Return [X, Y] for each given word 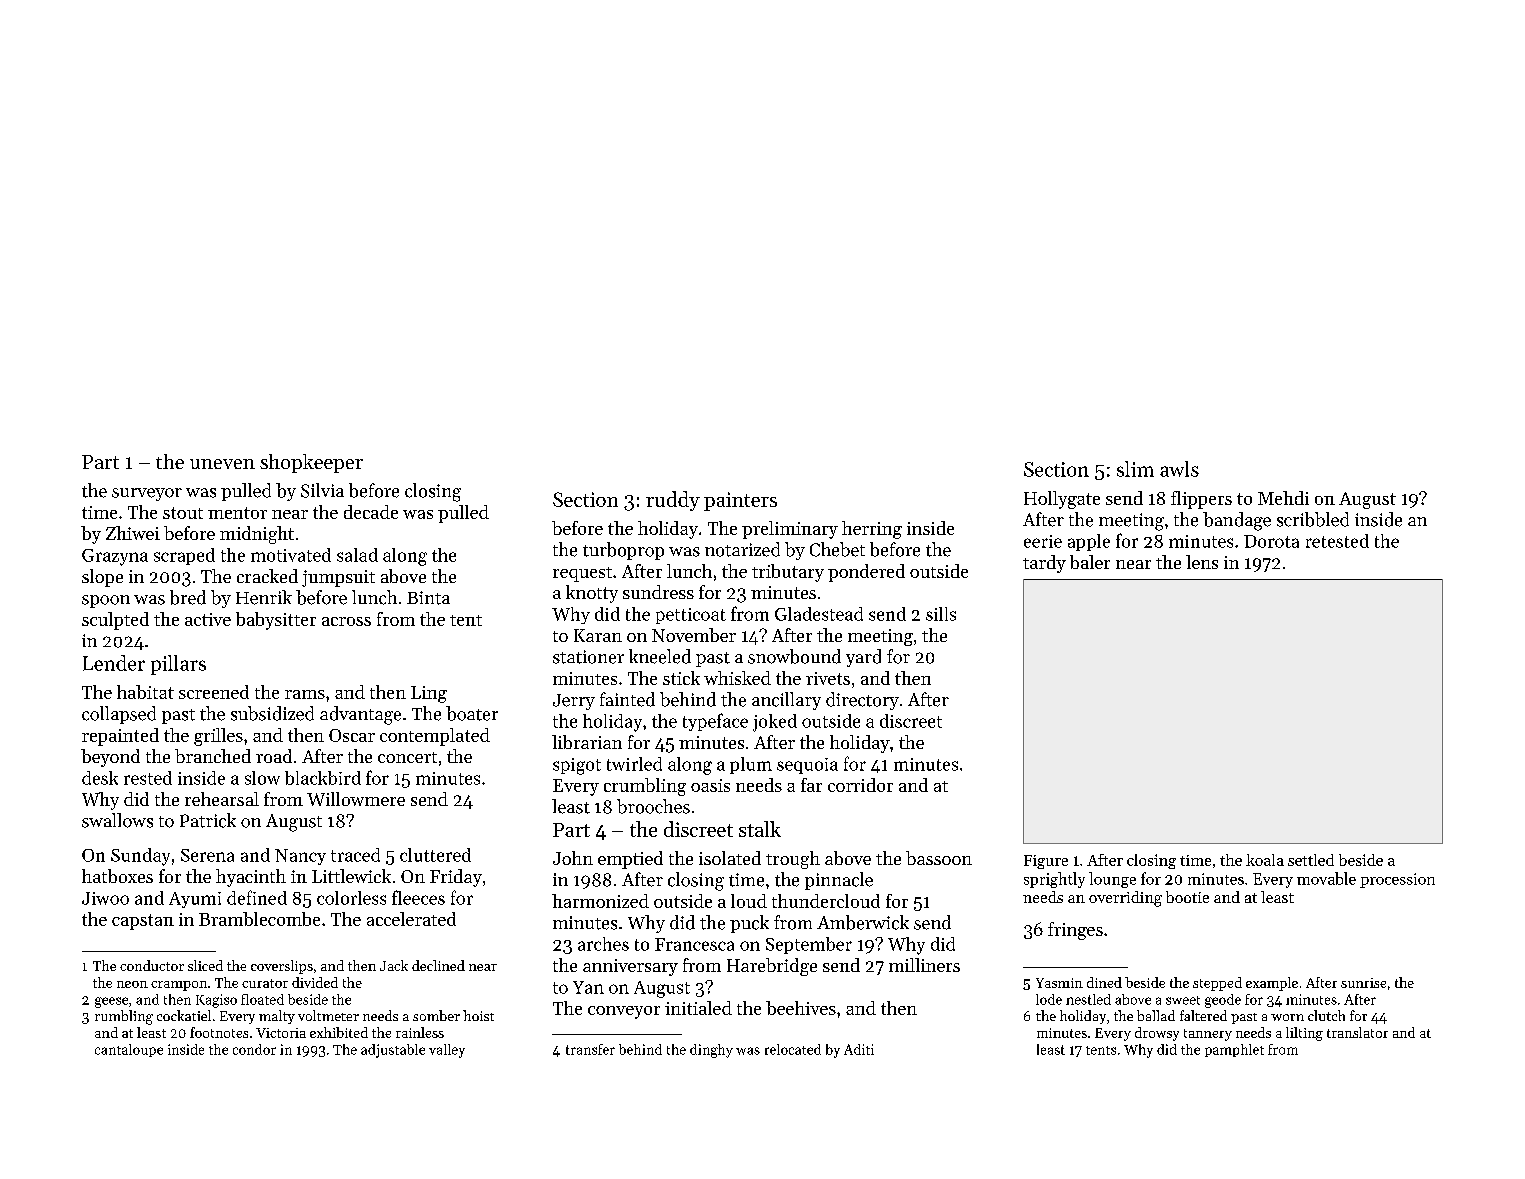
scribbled [1313, 519]
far [811, 785]
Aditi [859, 1049]
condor [254, 1049]
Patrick [208, 820]
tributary [788, 573]
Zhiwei [133, 533]
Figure [1046, 862]
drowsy [1157, 1034]
